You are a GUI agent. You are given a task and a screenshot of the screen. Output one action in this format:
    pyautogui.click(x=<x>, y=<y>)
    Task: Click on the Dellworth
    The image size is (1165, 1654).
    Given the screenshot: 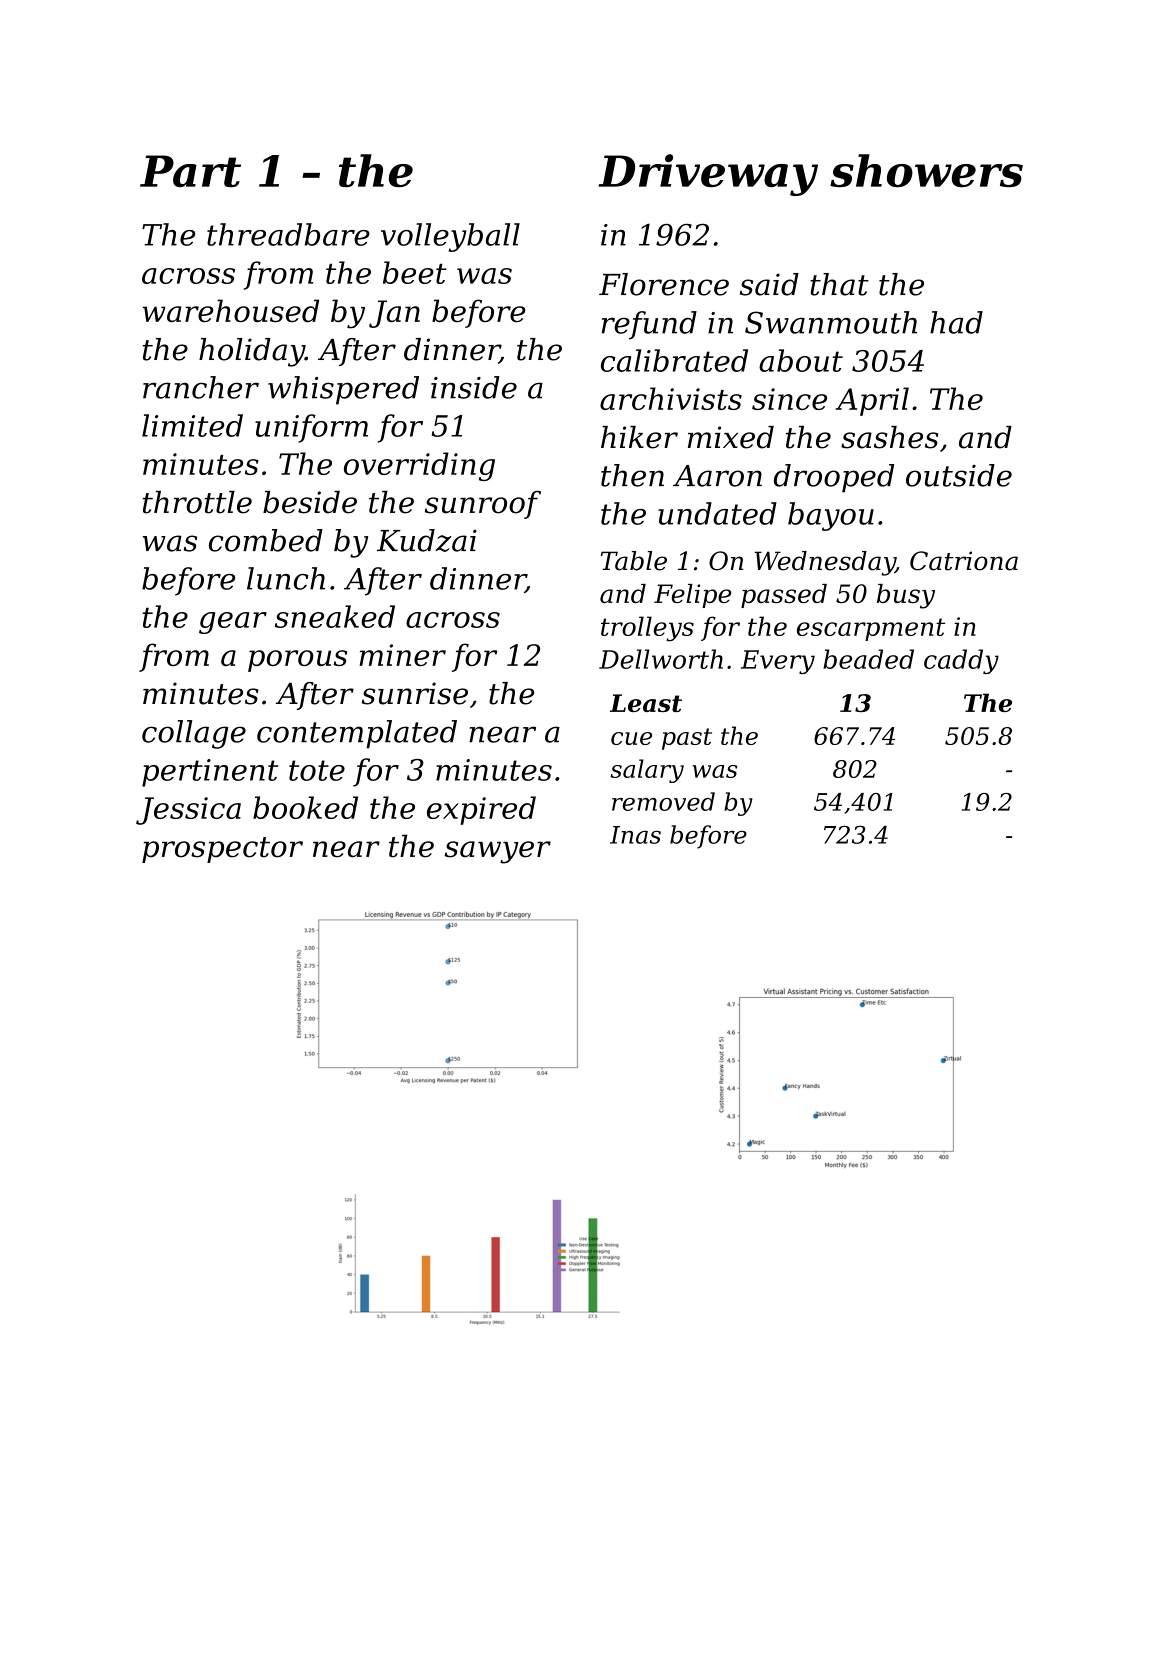 What is the action you would take?
    pyautogui.click(x=661, y=659)
